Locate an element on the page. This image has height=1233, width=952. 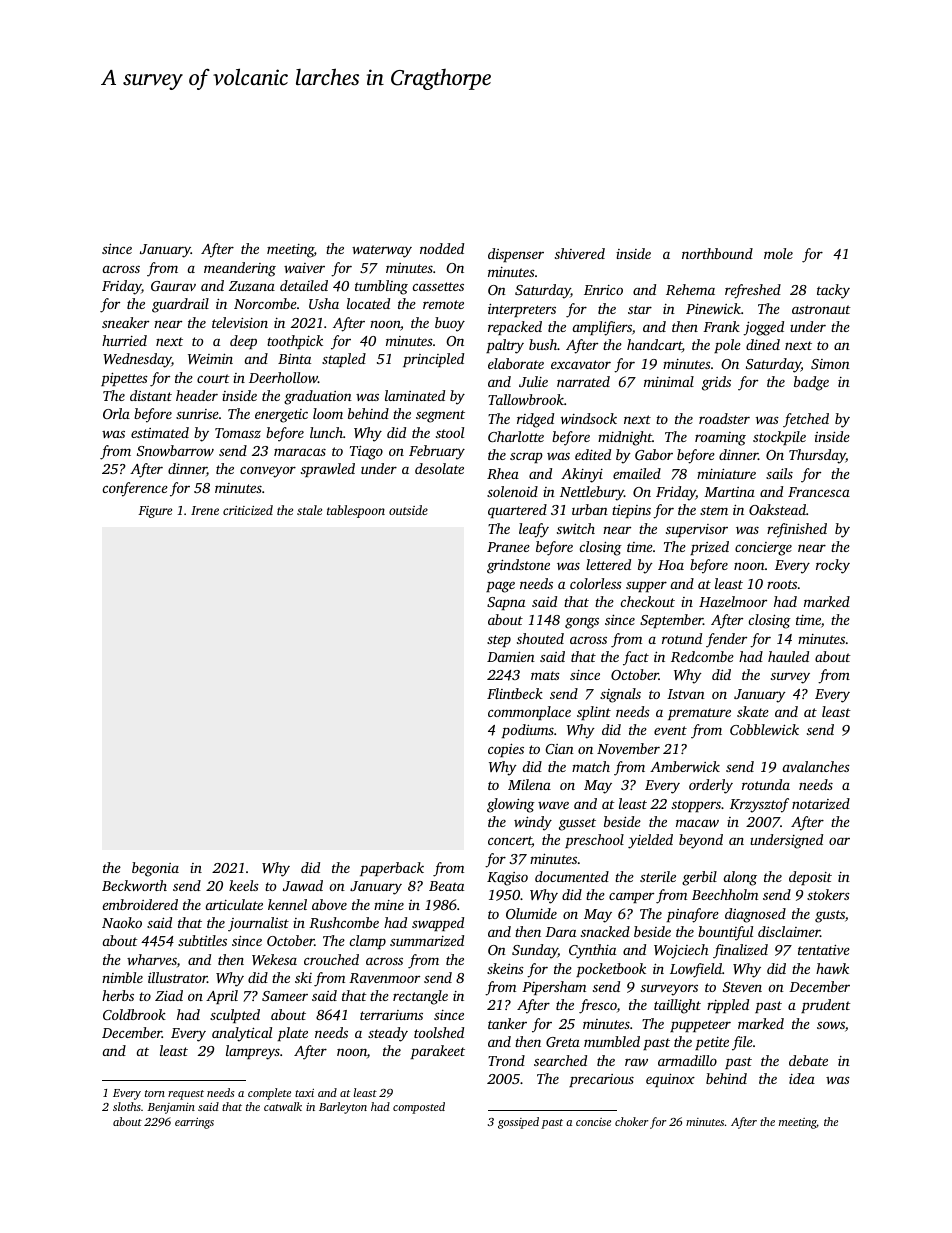
skate is located at coordinates (753, 711).
